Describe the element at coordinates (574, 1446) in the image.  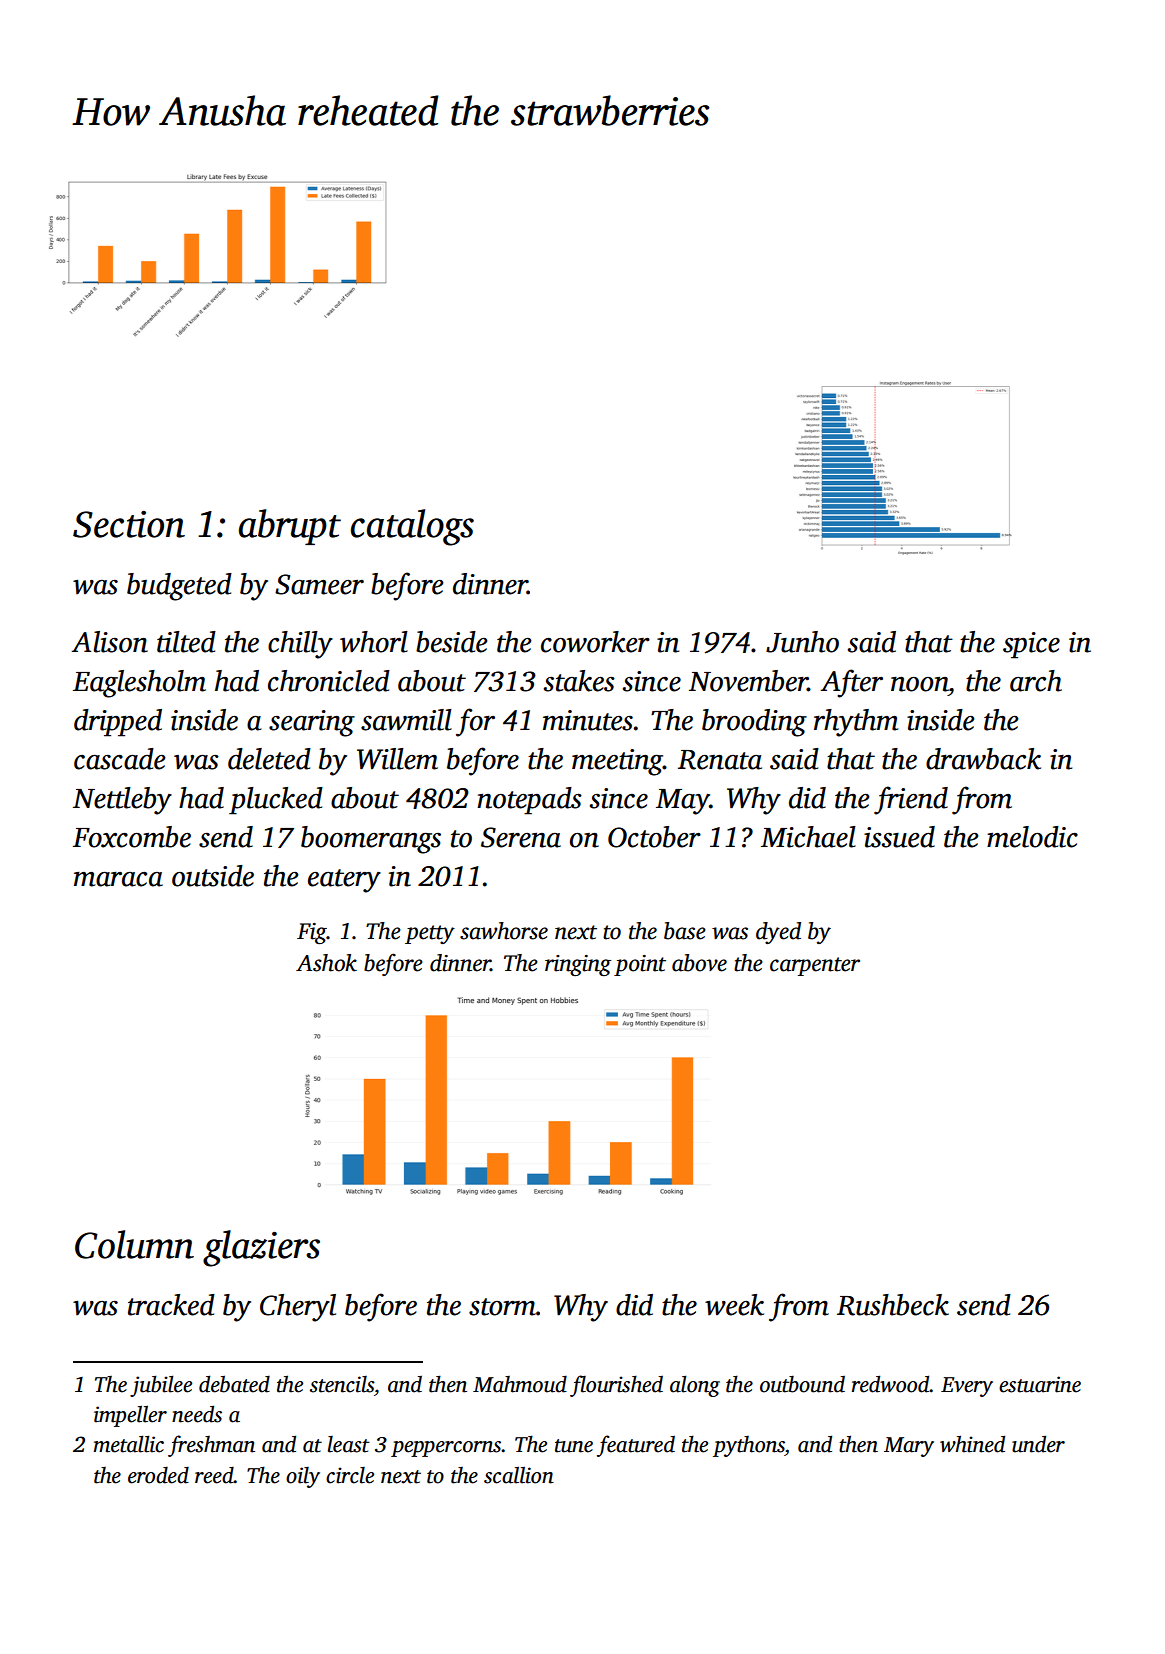
I see `tune` at that location.
